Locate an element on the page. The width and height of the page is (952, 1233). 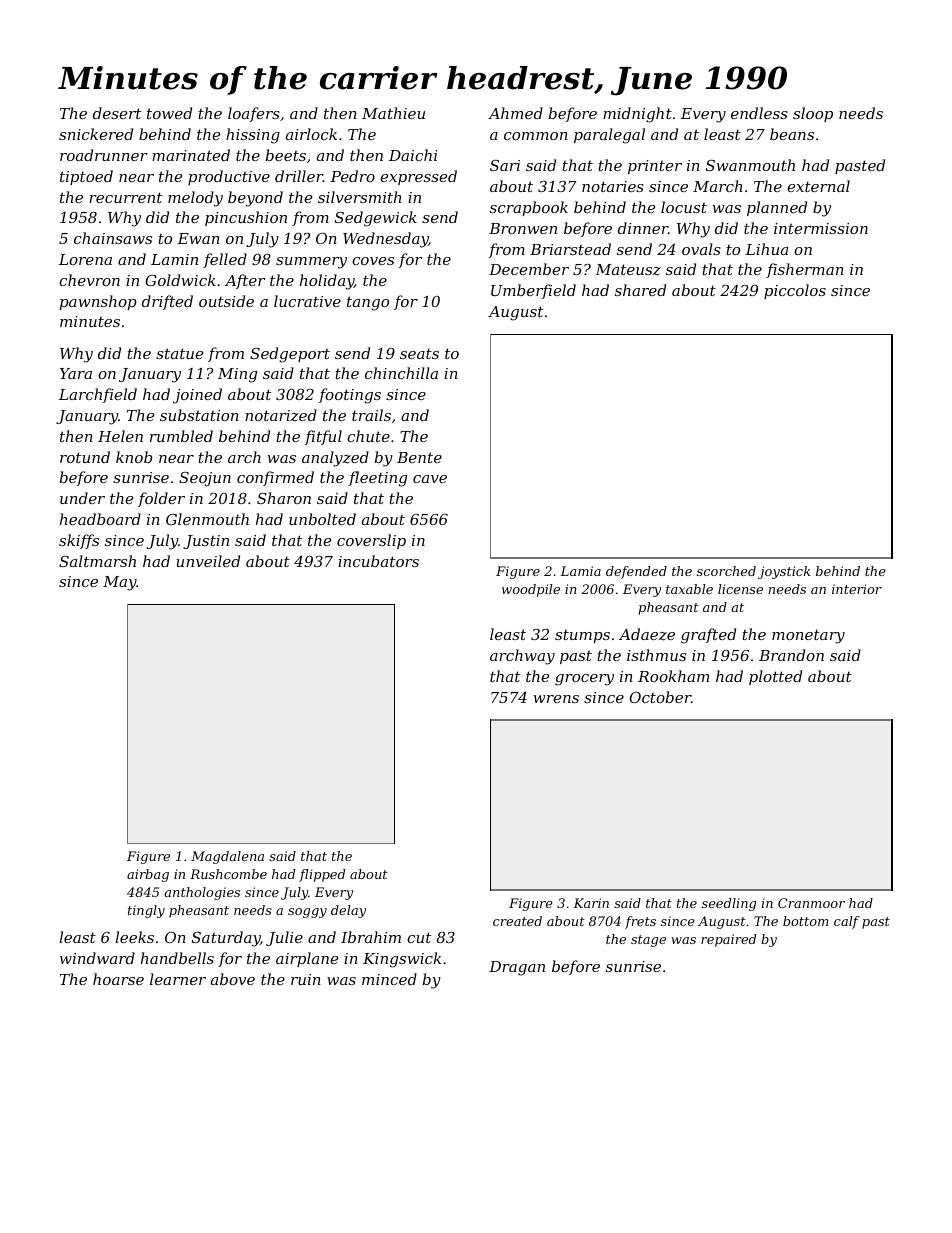
stumps is located at coordinates (582, 636).
